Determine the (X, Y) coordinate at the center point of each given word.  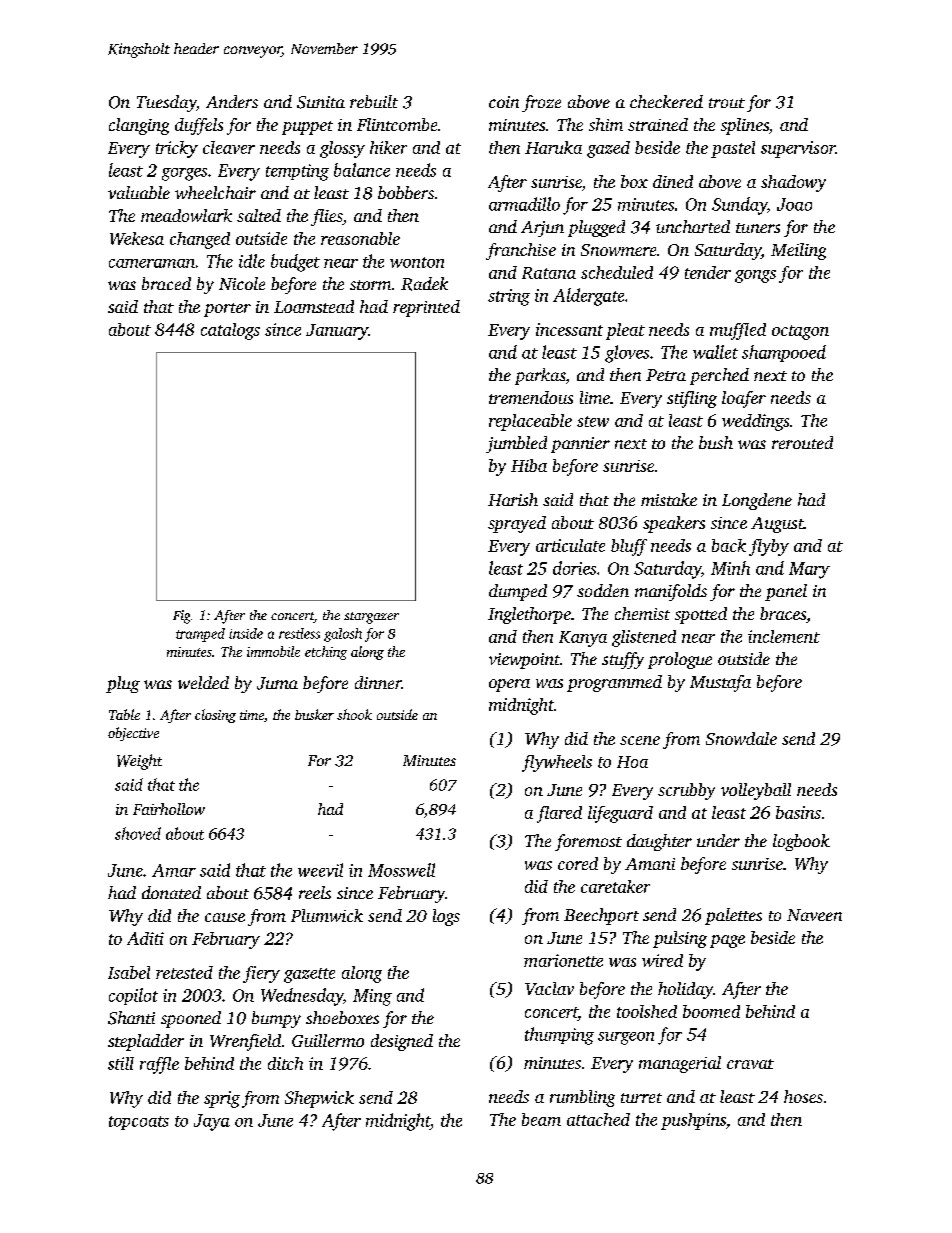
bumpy (276, 1019)
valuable (139, 192)
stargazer (371, 618)
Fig (181, 617)
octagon (800, 332)
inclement (784, 636)
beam (541, 1119)
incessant (569, 329)
